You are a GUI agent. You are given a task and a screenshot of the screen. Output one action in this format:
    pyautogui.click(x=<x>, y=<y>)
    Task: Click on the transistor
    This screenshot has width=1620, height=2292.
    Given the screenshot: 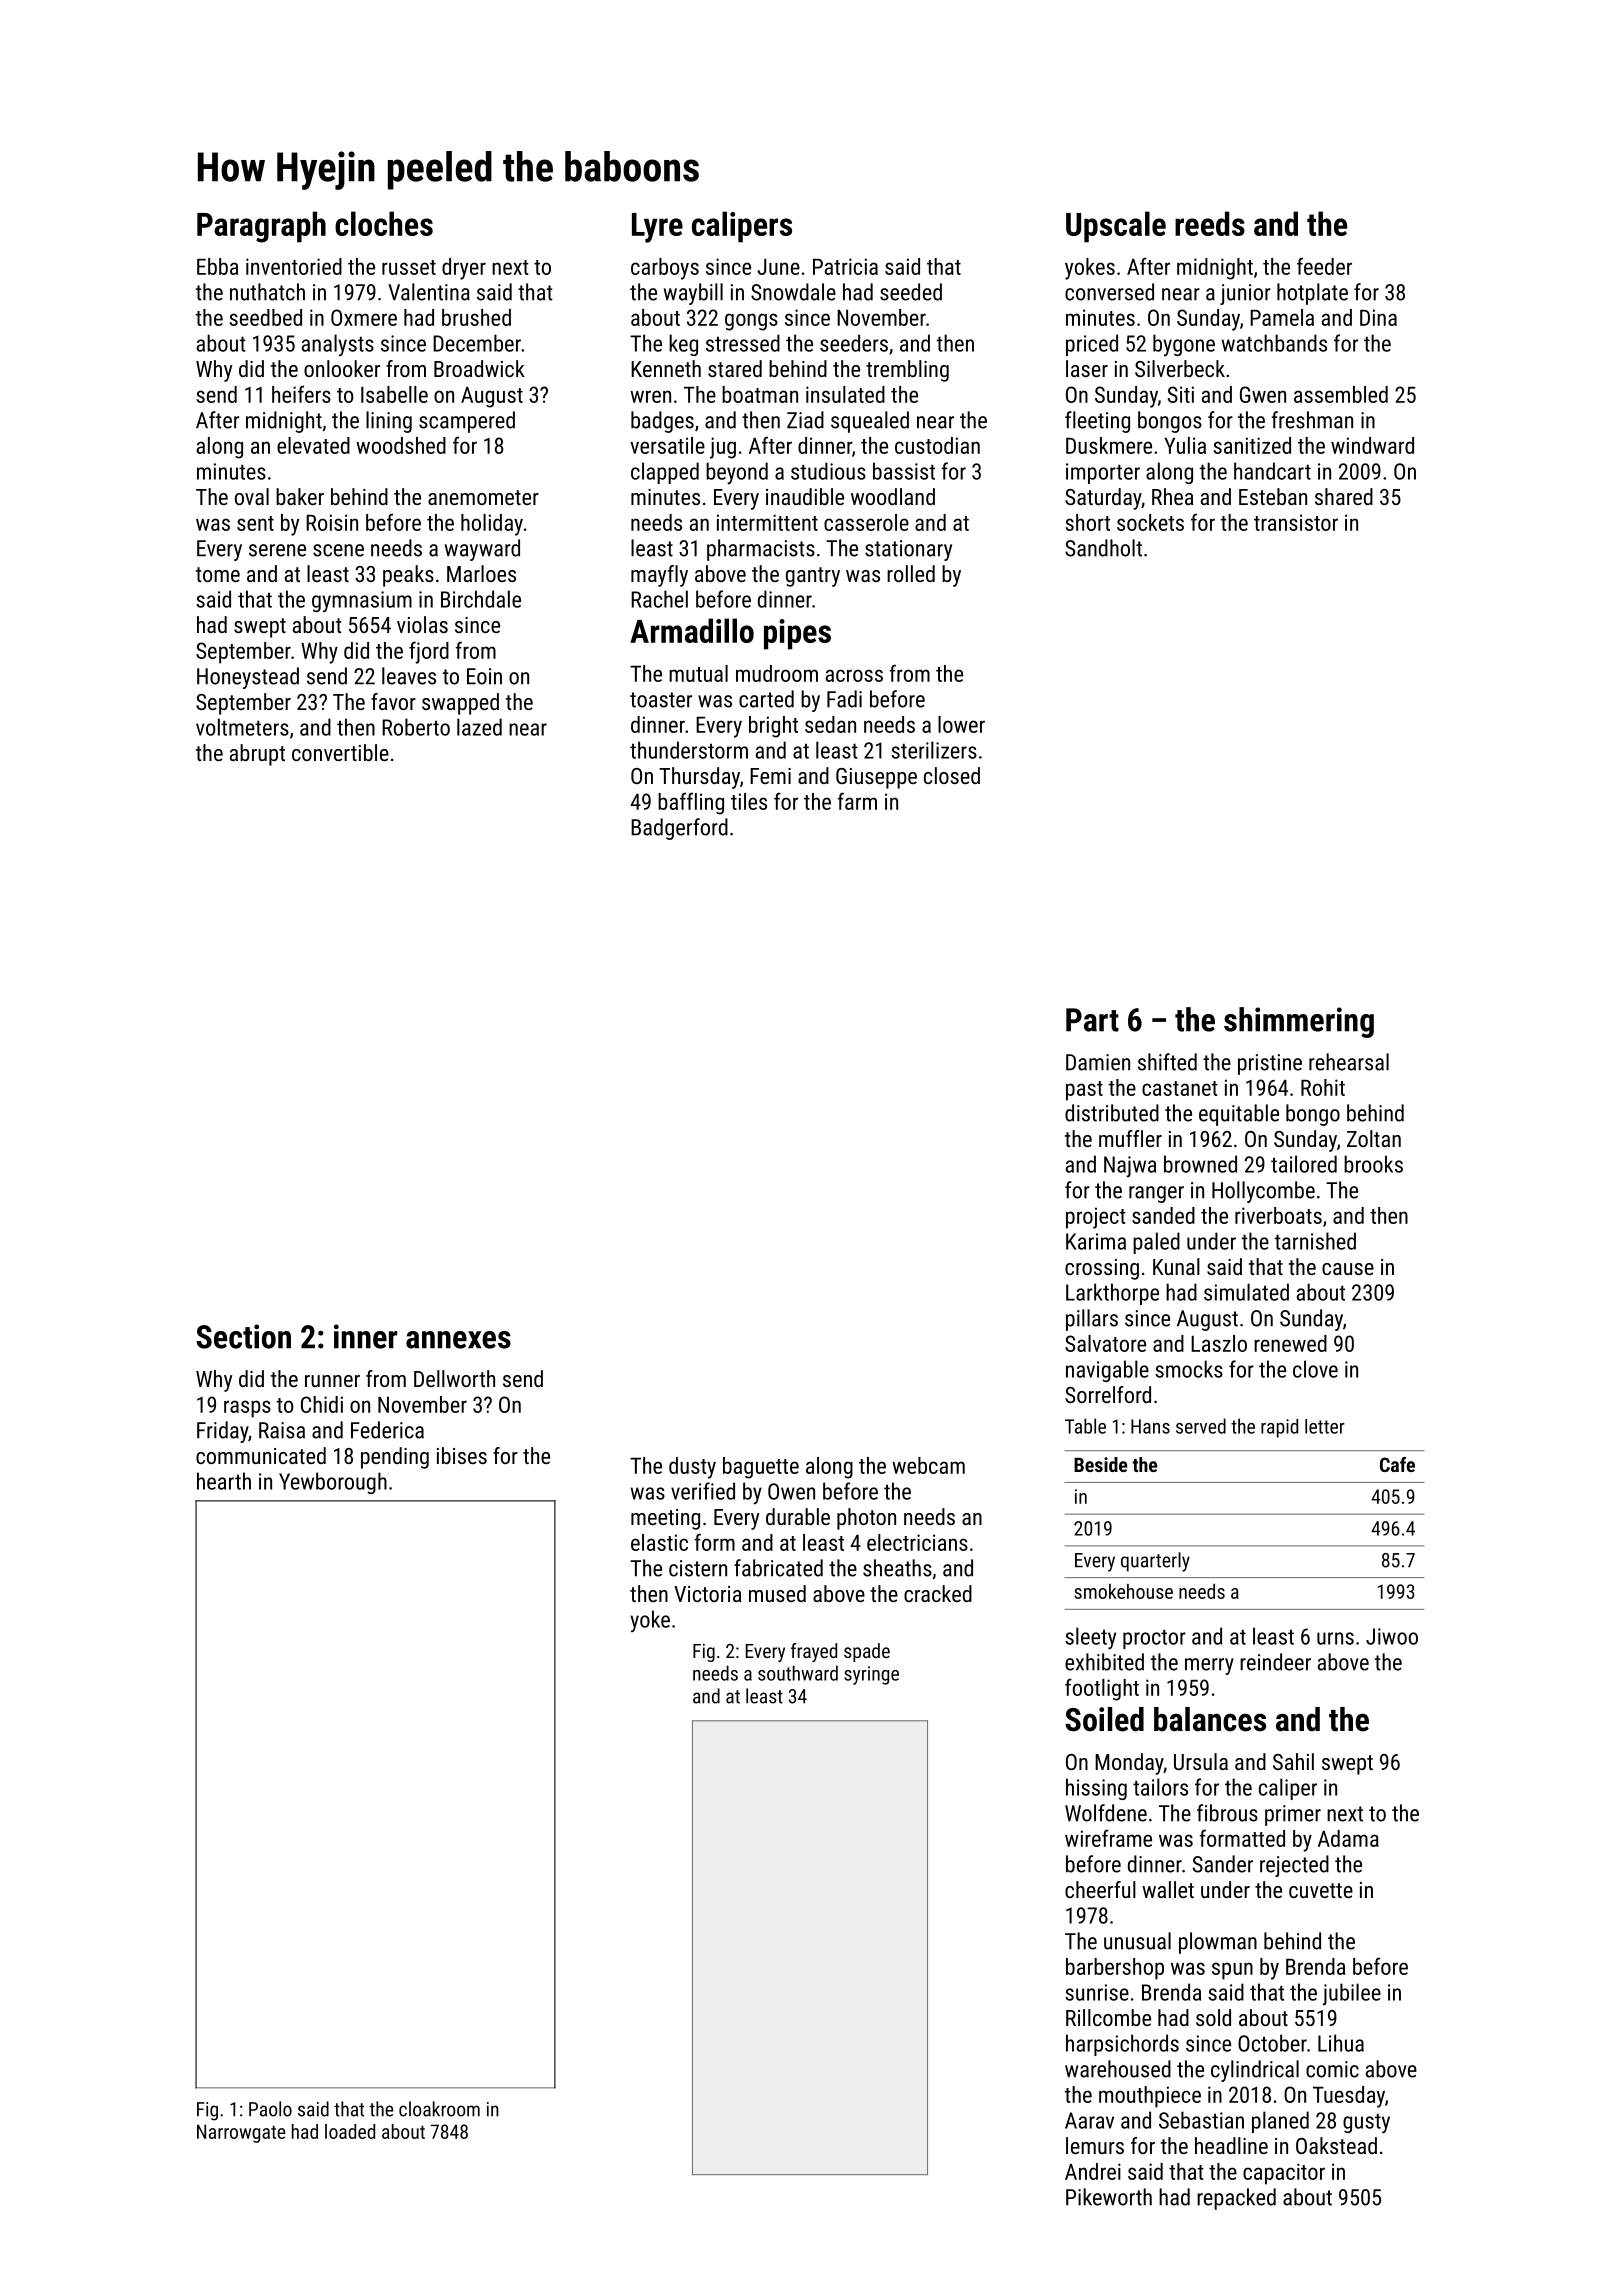 What is the action you would take?
    pyautogui.click(x=1296, y=522)
